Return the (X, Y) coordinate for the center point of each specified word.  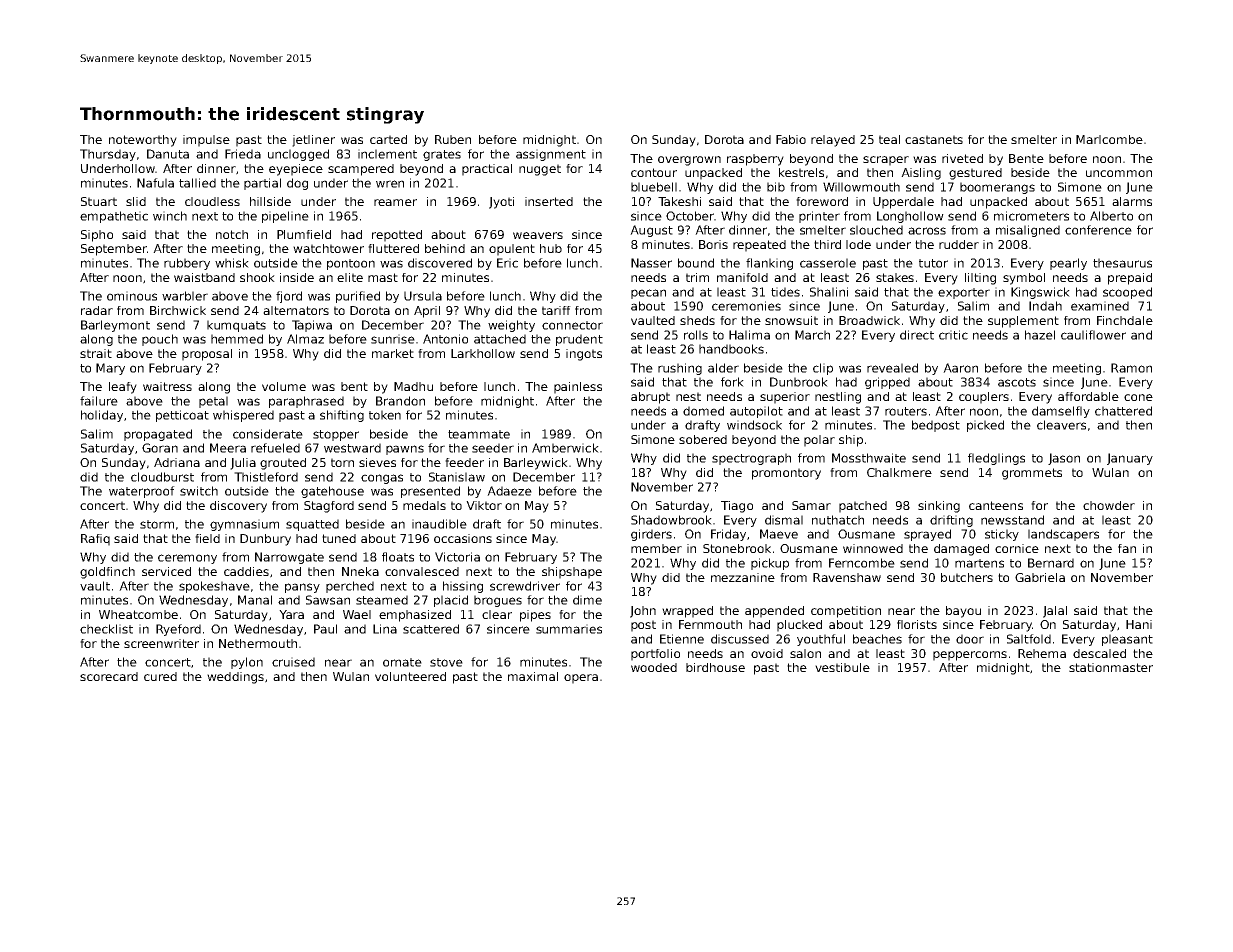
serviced (166, 571)
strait (96, 353)
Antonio (445, 339)
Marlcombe (1109, 139)
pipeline (285, 217)
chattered (1123, 411)
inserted (549, 201)
